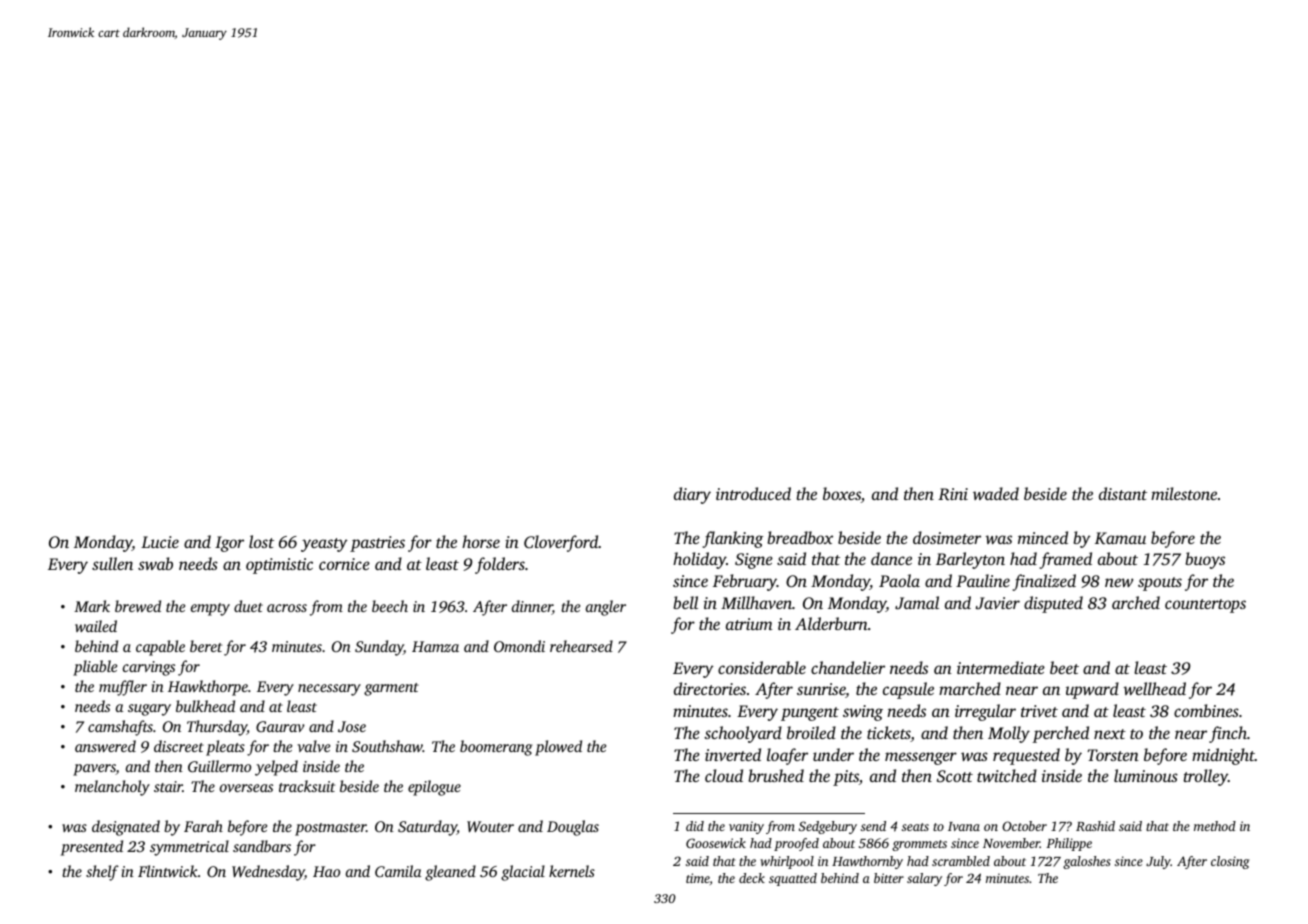 This image has width=1308, height=924. What do you see at coordinates (753, 493) in the image?
I see `introduced` at bounding box center [753, 493].
